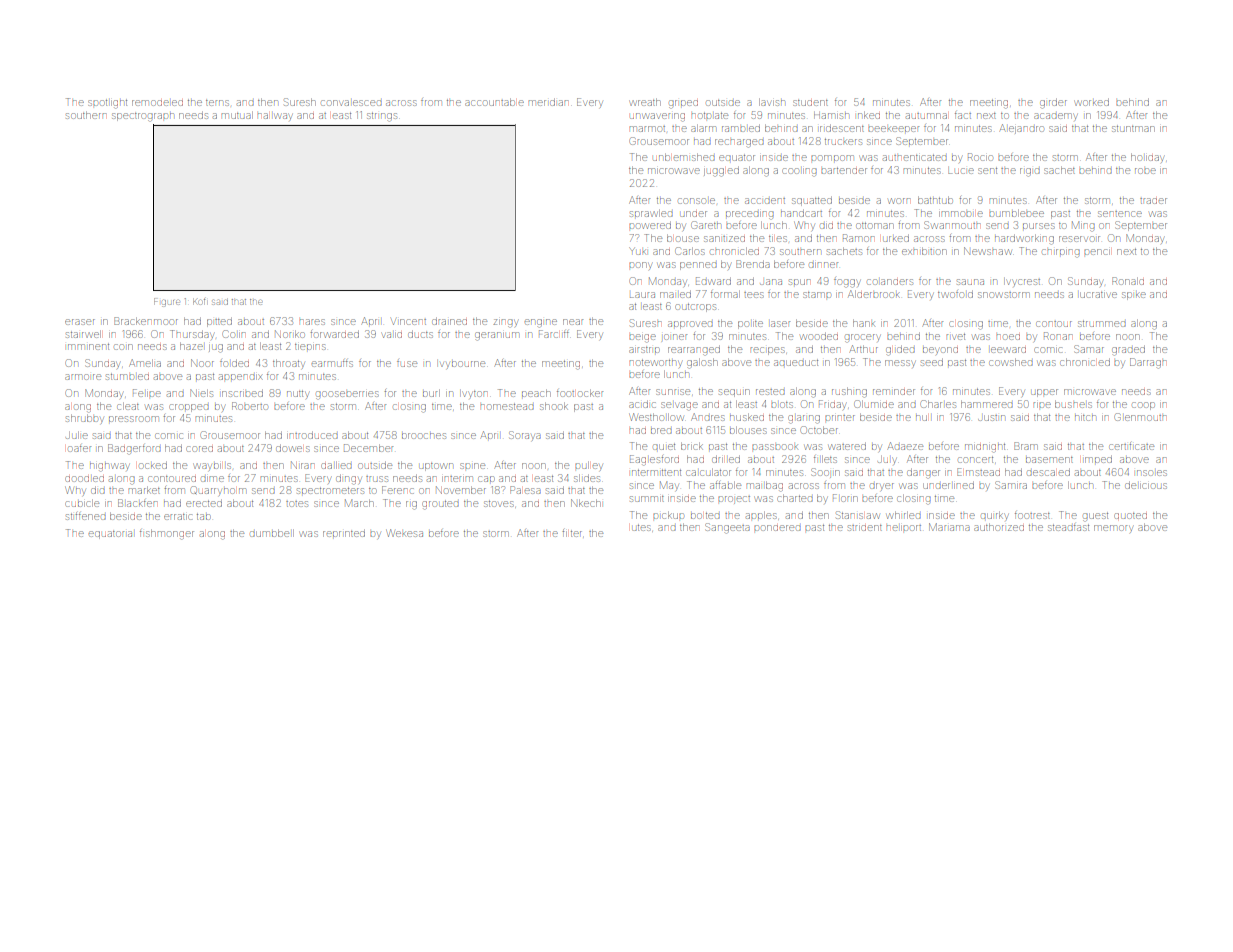  I want to click on student, so click(810, 103).
